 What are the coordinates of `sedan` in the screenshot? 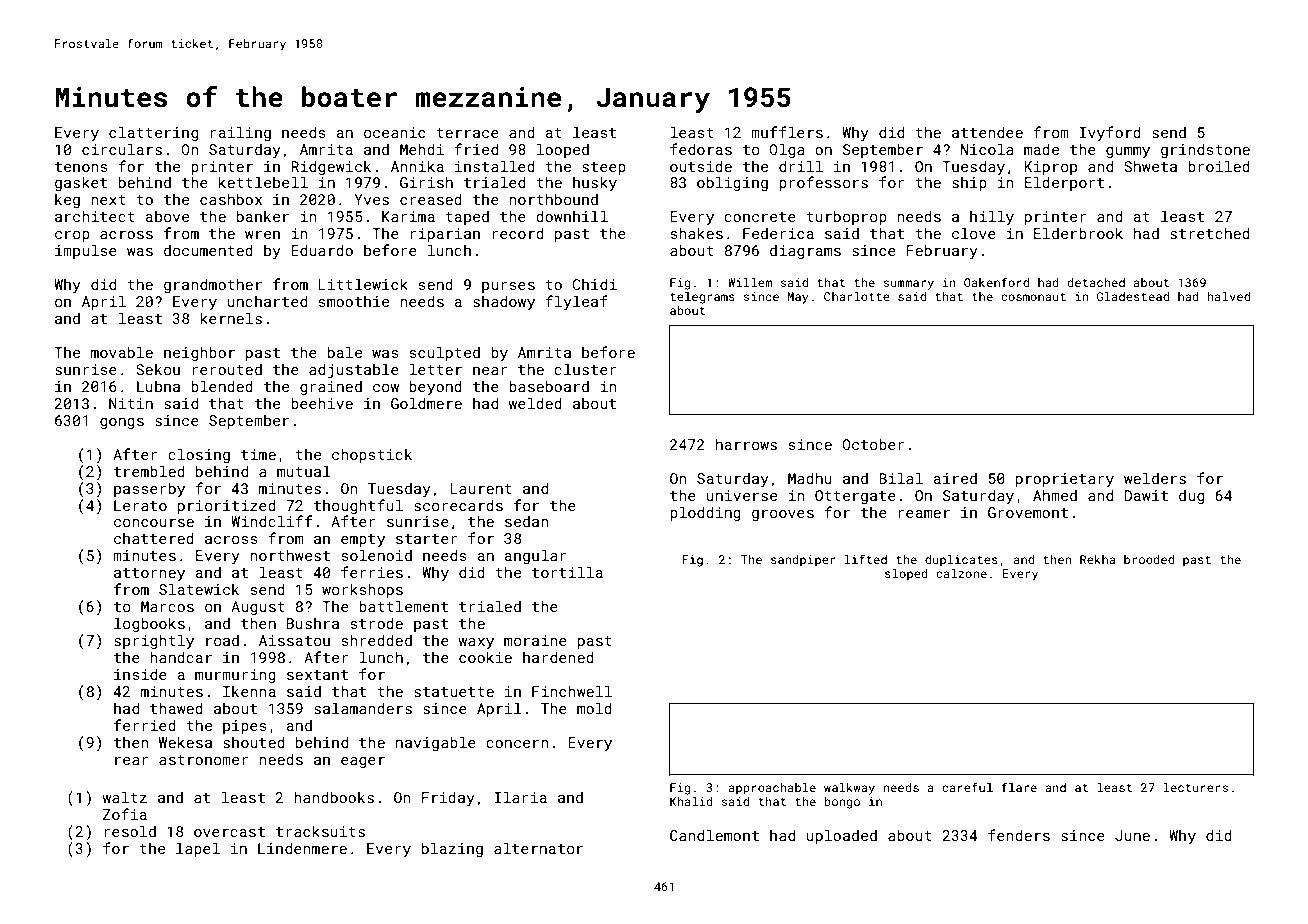 It's located at (527, 521).
